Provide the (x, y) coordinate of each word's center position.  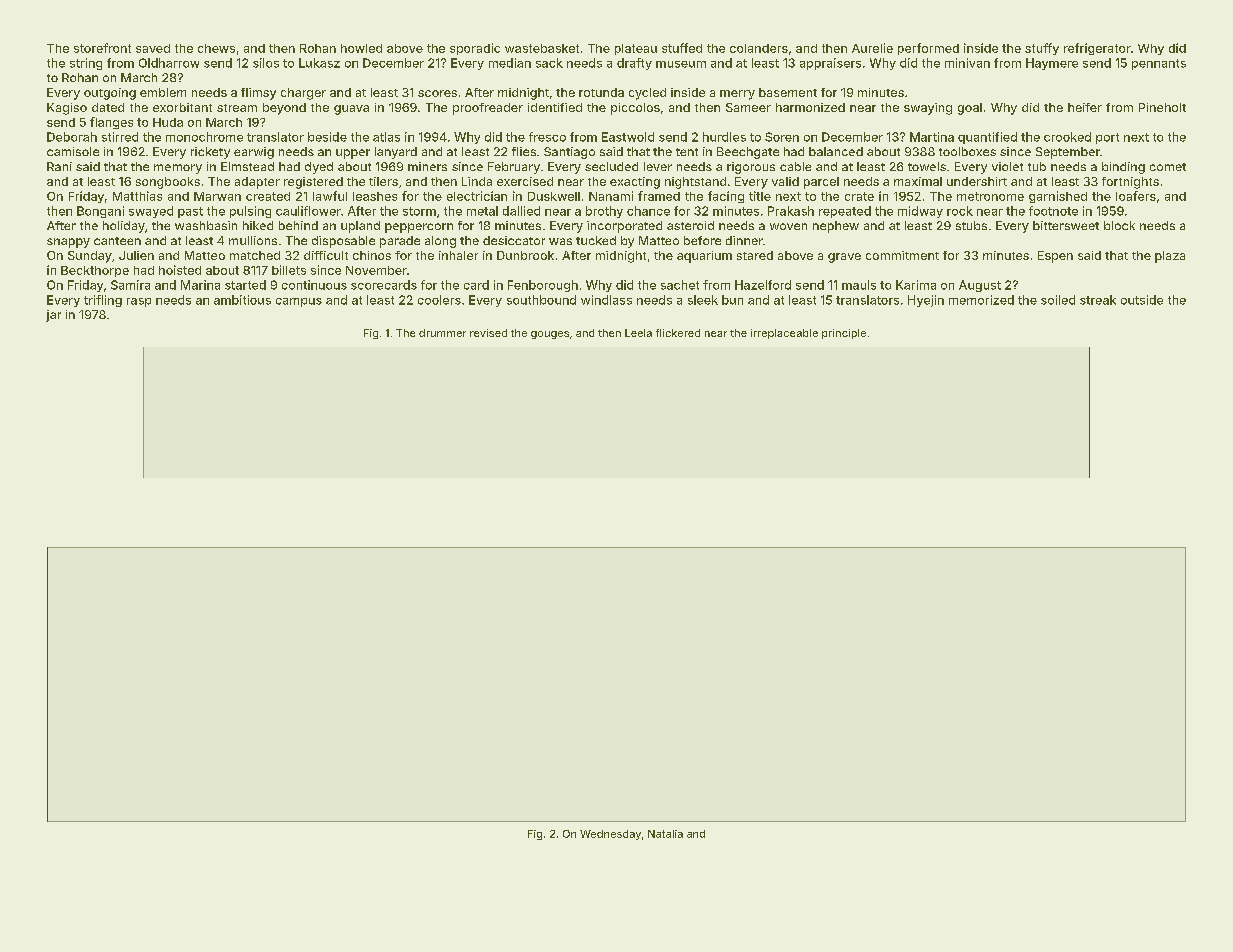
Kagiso (67, 109)
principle (844, 334)
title (760, 196)
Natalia (665, 834)
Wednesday (610, 835)
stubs (971, 225)
